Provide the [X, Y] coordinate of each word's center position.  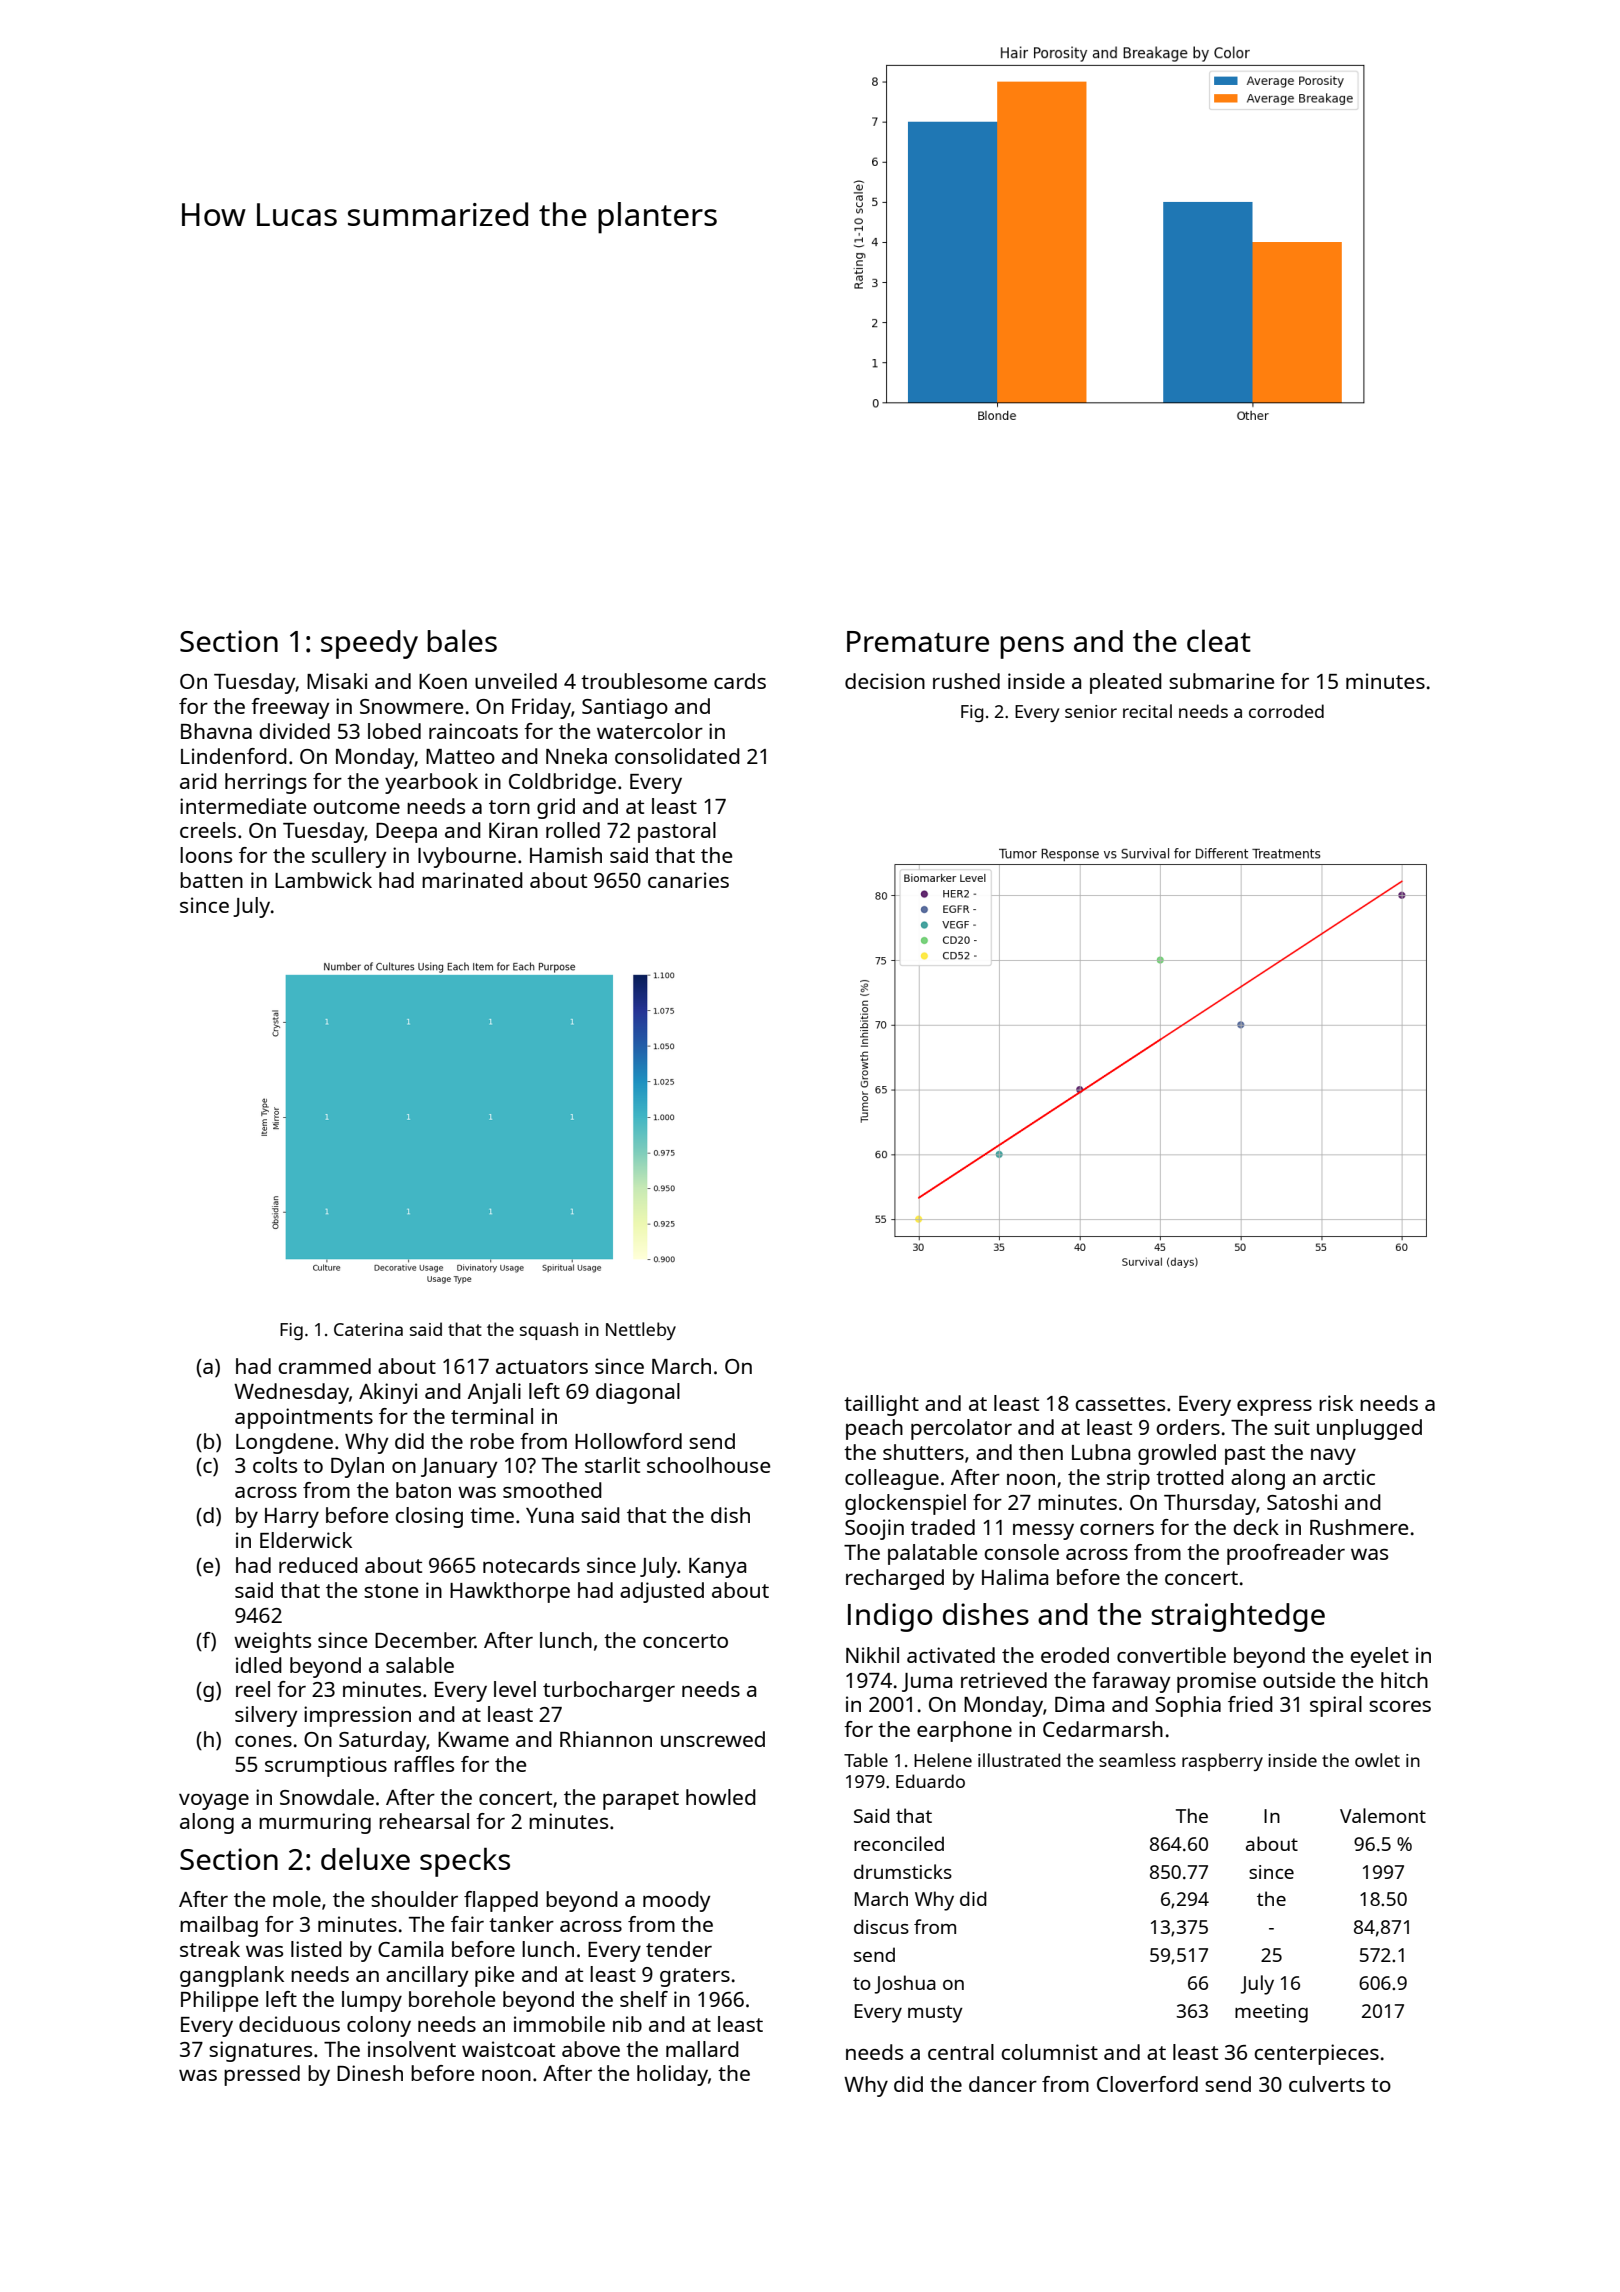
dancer [1003, 2084]
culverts [1327, 2084]
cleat [1219, 640]
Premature [918, 641]
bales [462, 640]
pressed [262, 2075]
